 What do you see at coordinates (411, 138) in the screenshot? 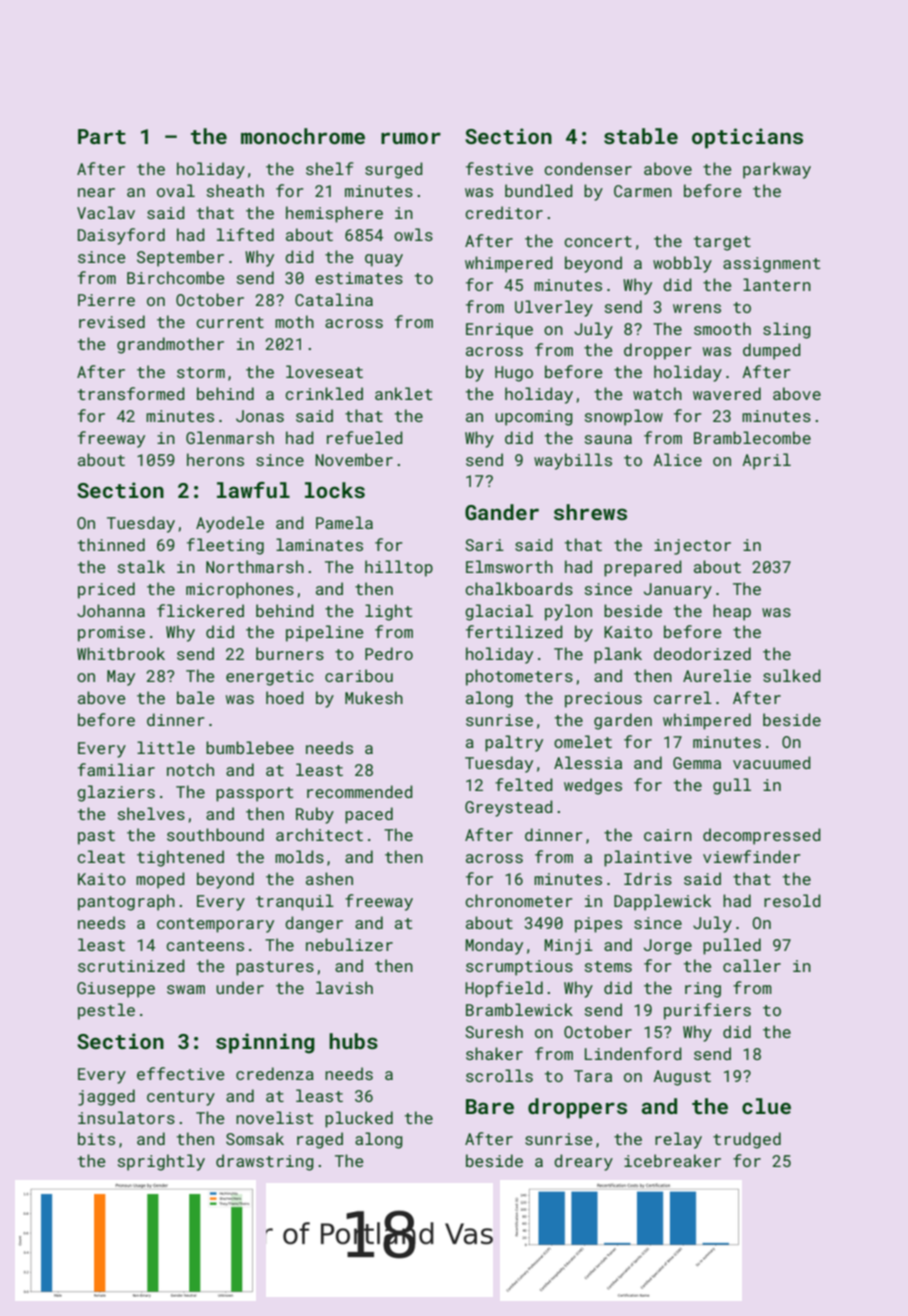
I see `rumor` at bounding box center [411, 138].
